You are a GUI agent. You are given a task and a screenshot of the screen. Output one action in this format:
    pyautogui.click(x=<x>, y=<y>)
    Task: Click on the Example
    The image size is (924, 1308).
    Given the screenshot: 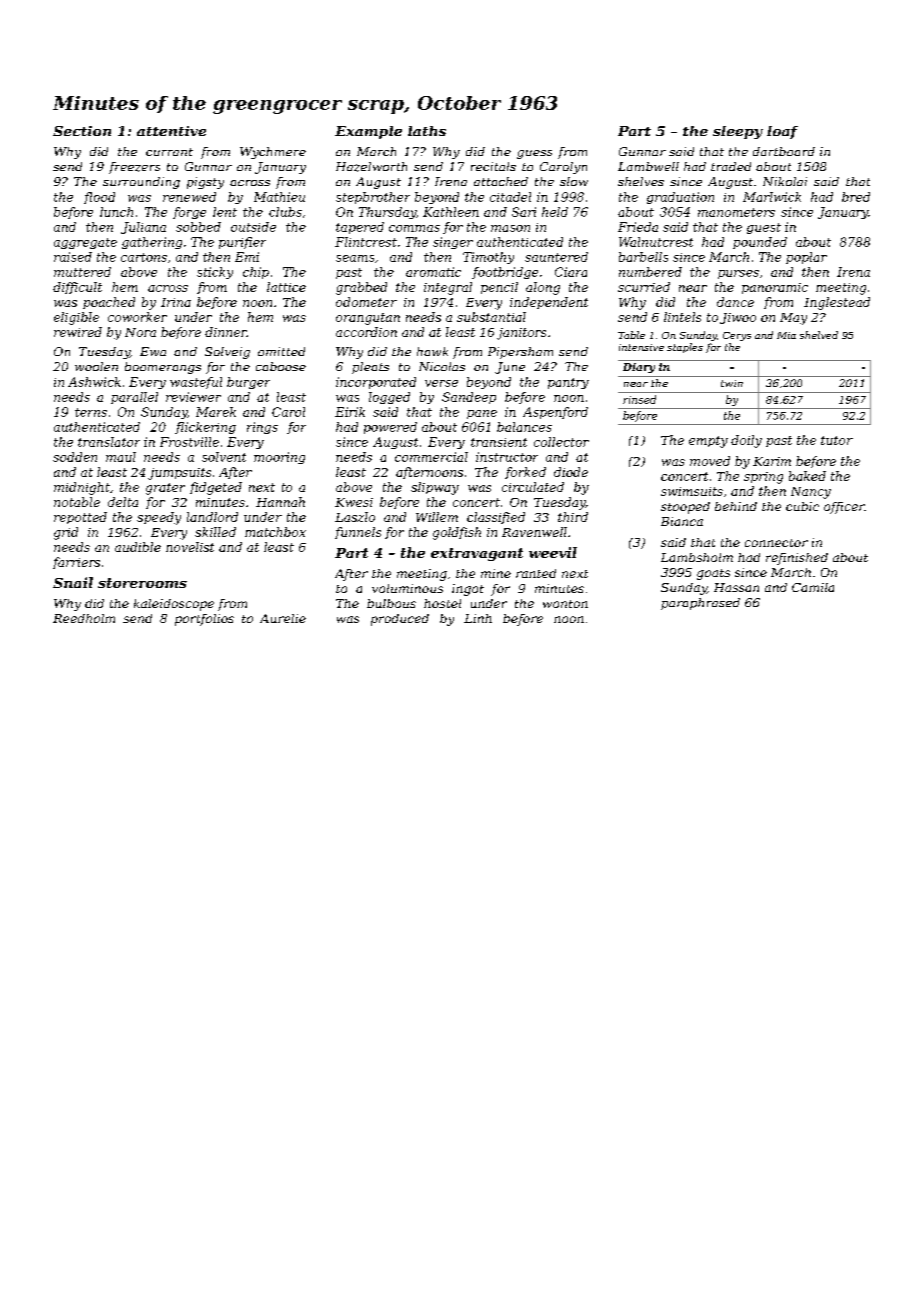 What is the action you would take?
    pyautogui.click(x=368, y=132)
